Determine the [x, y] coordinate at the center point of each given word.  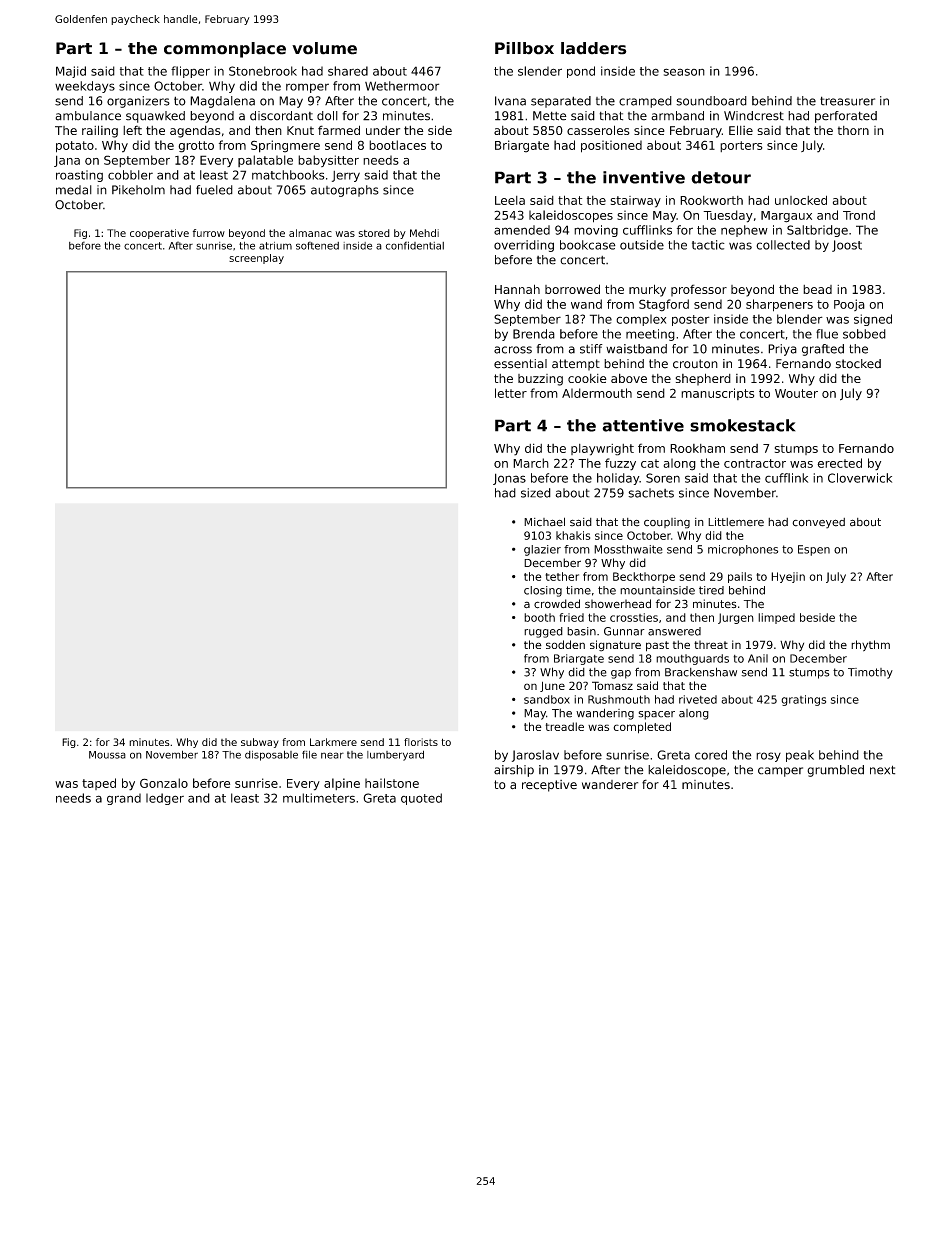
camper [780, 772]
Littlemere [736, 522]
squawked [155, 117]
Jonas [509, 479]
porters [741, 146]
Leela [510, 200]
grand [124, 799]
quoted [421, 799]
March [531, 463]
